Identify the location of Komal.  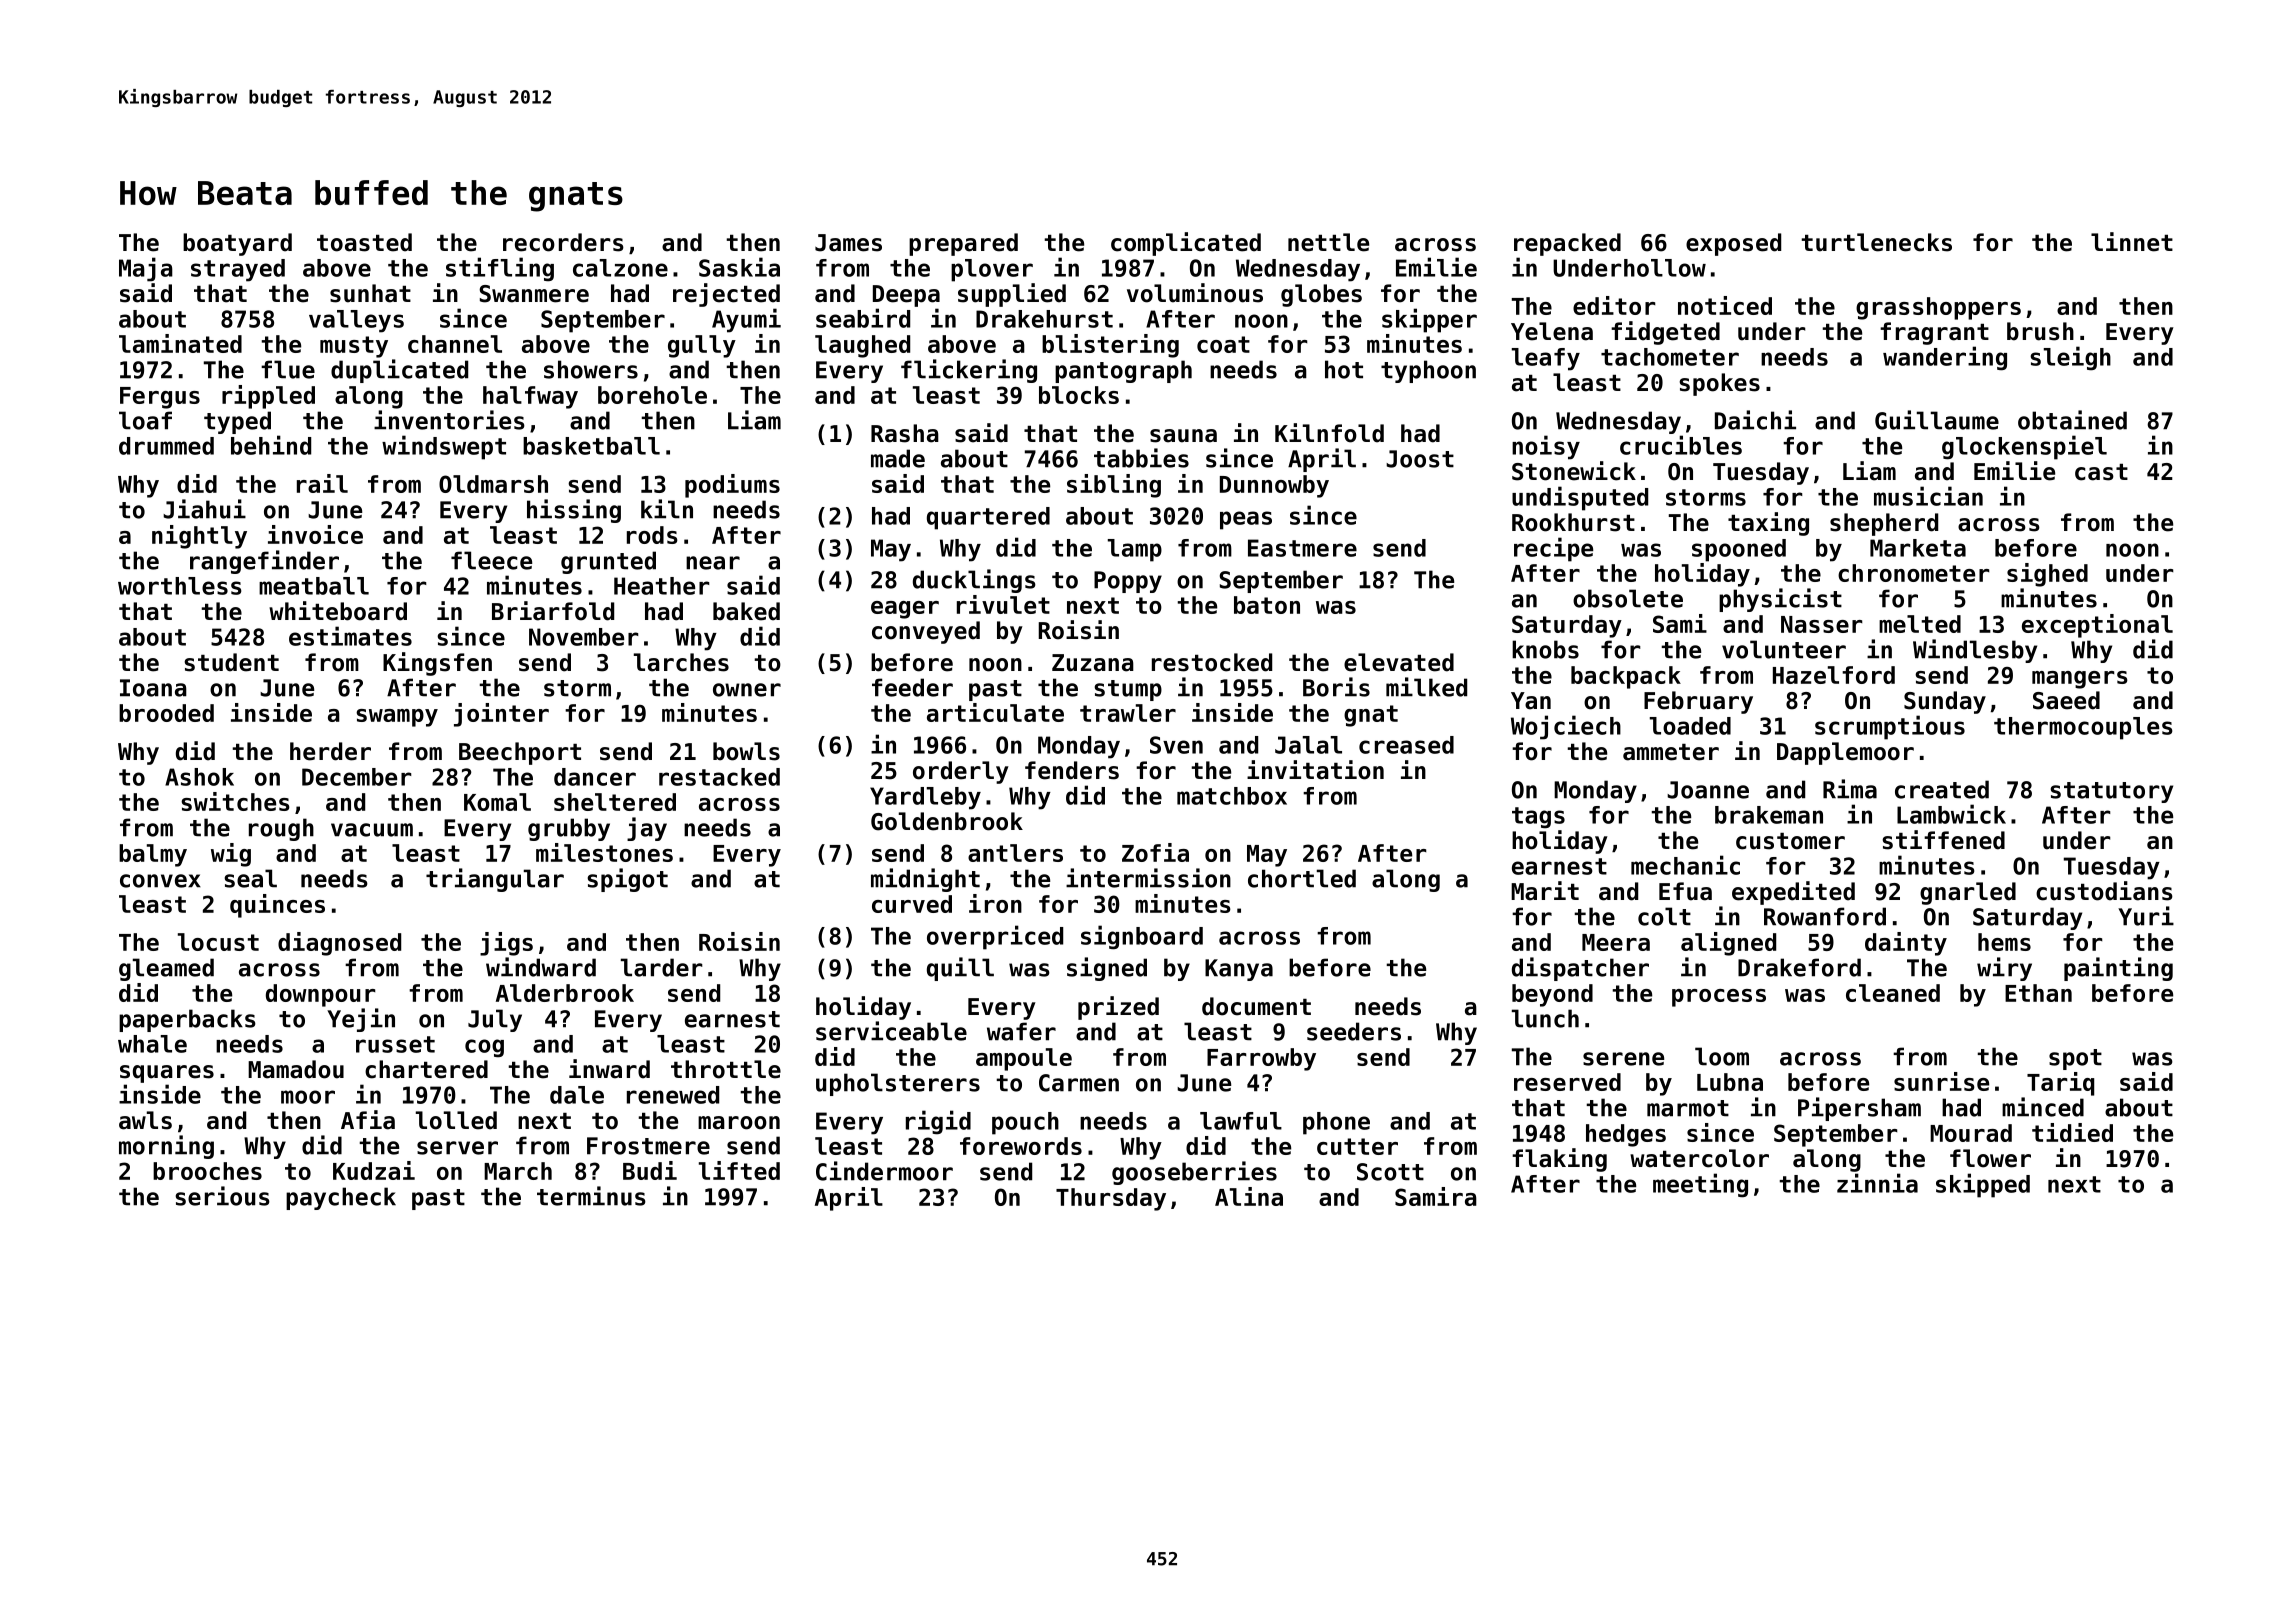
(497, 802).
